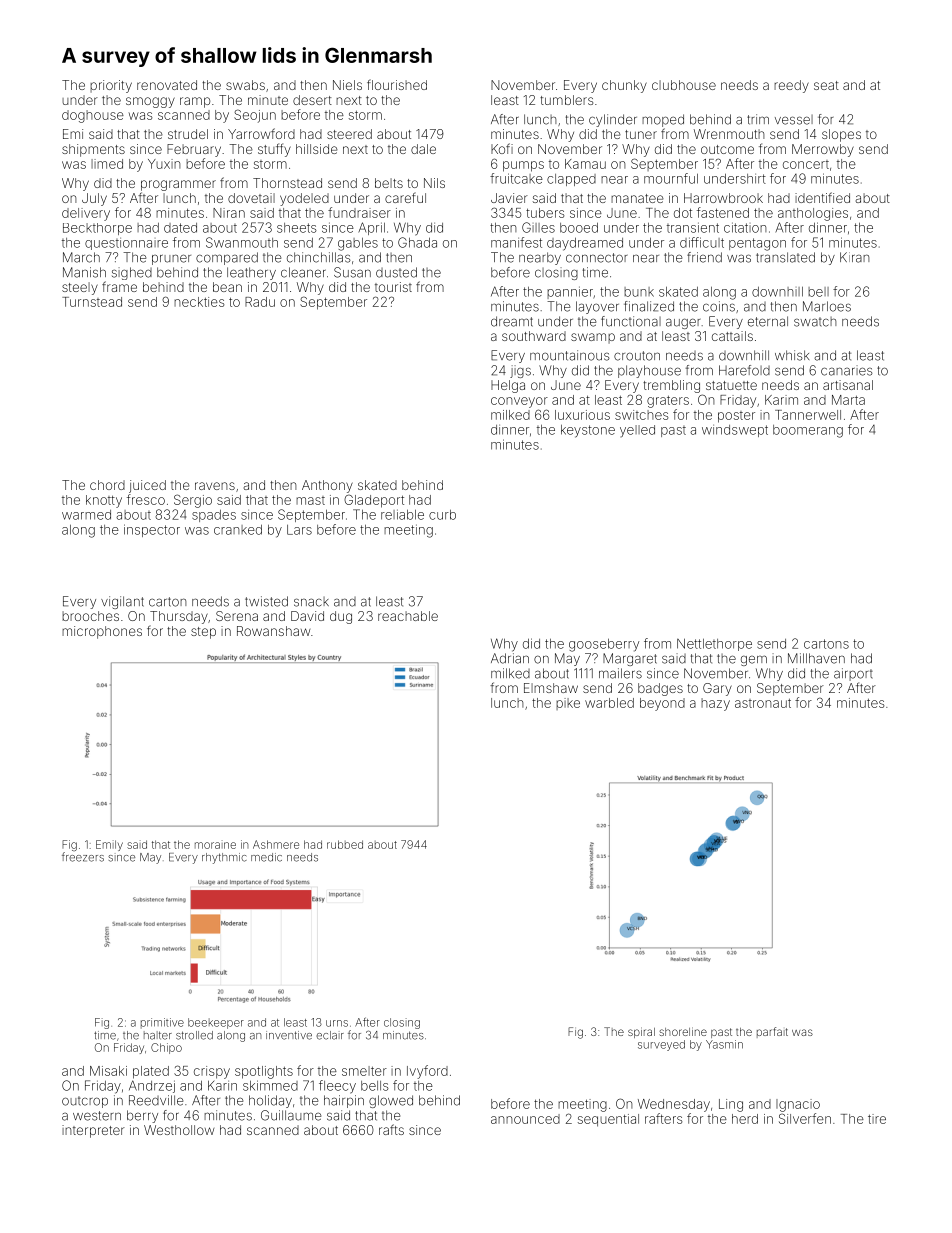 Image resolution: width=952 pixels, height=1233 pixels. Describe the element at coordinates (216, 1023) in the screenshot. I see `beekeeper` at that location.
